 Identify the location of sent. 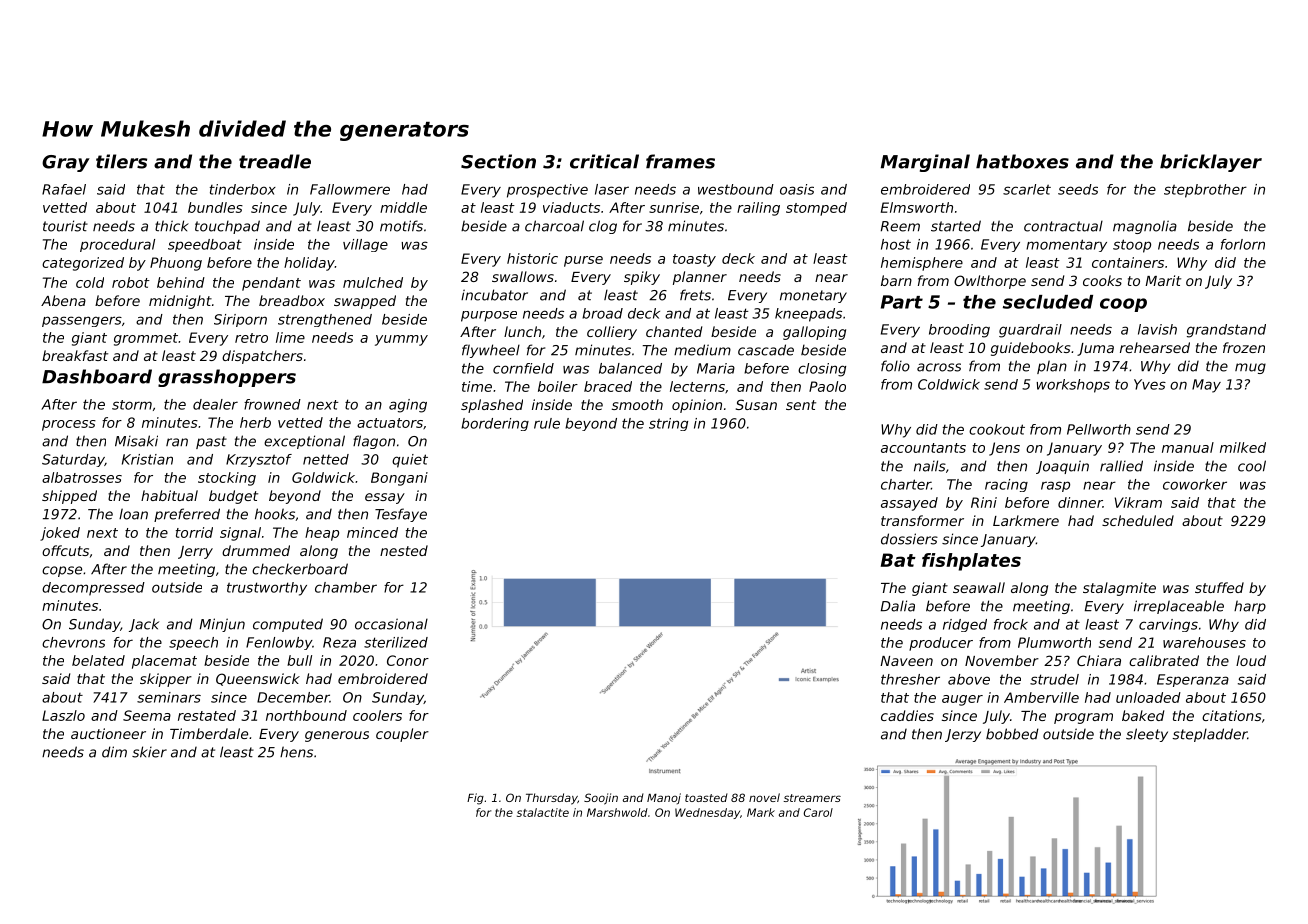
(801, 405).
